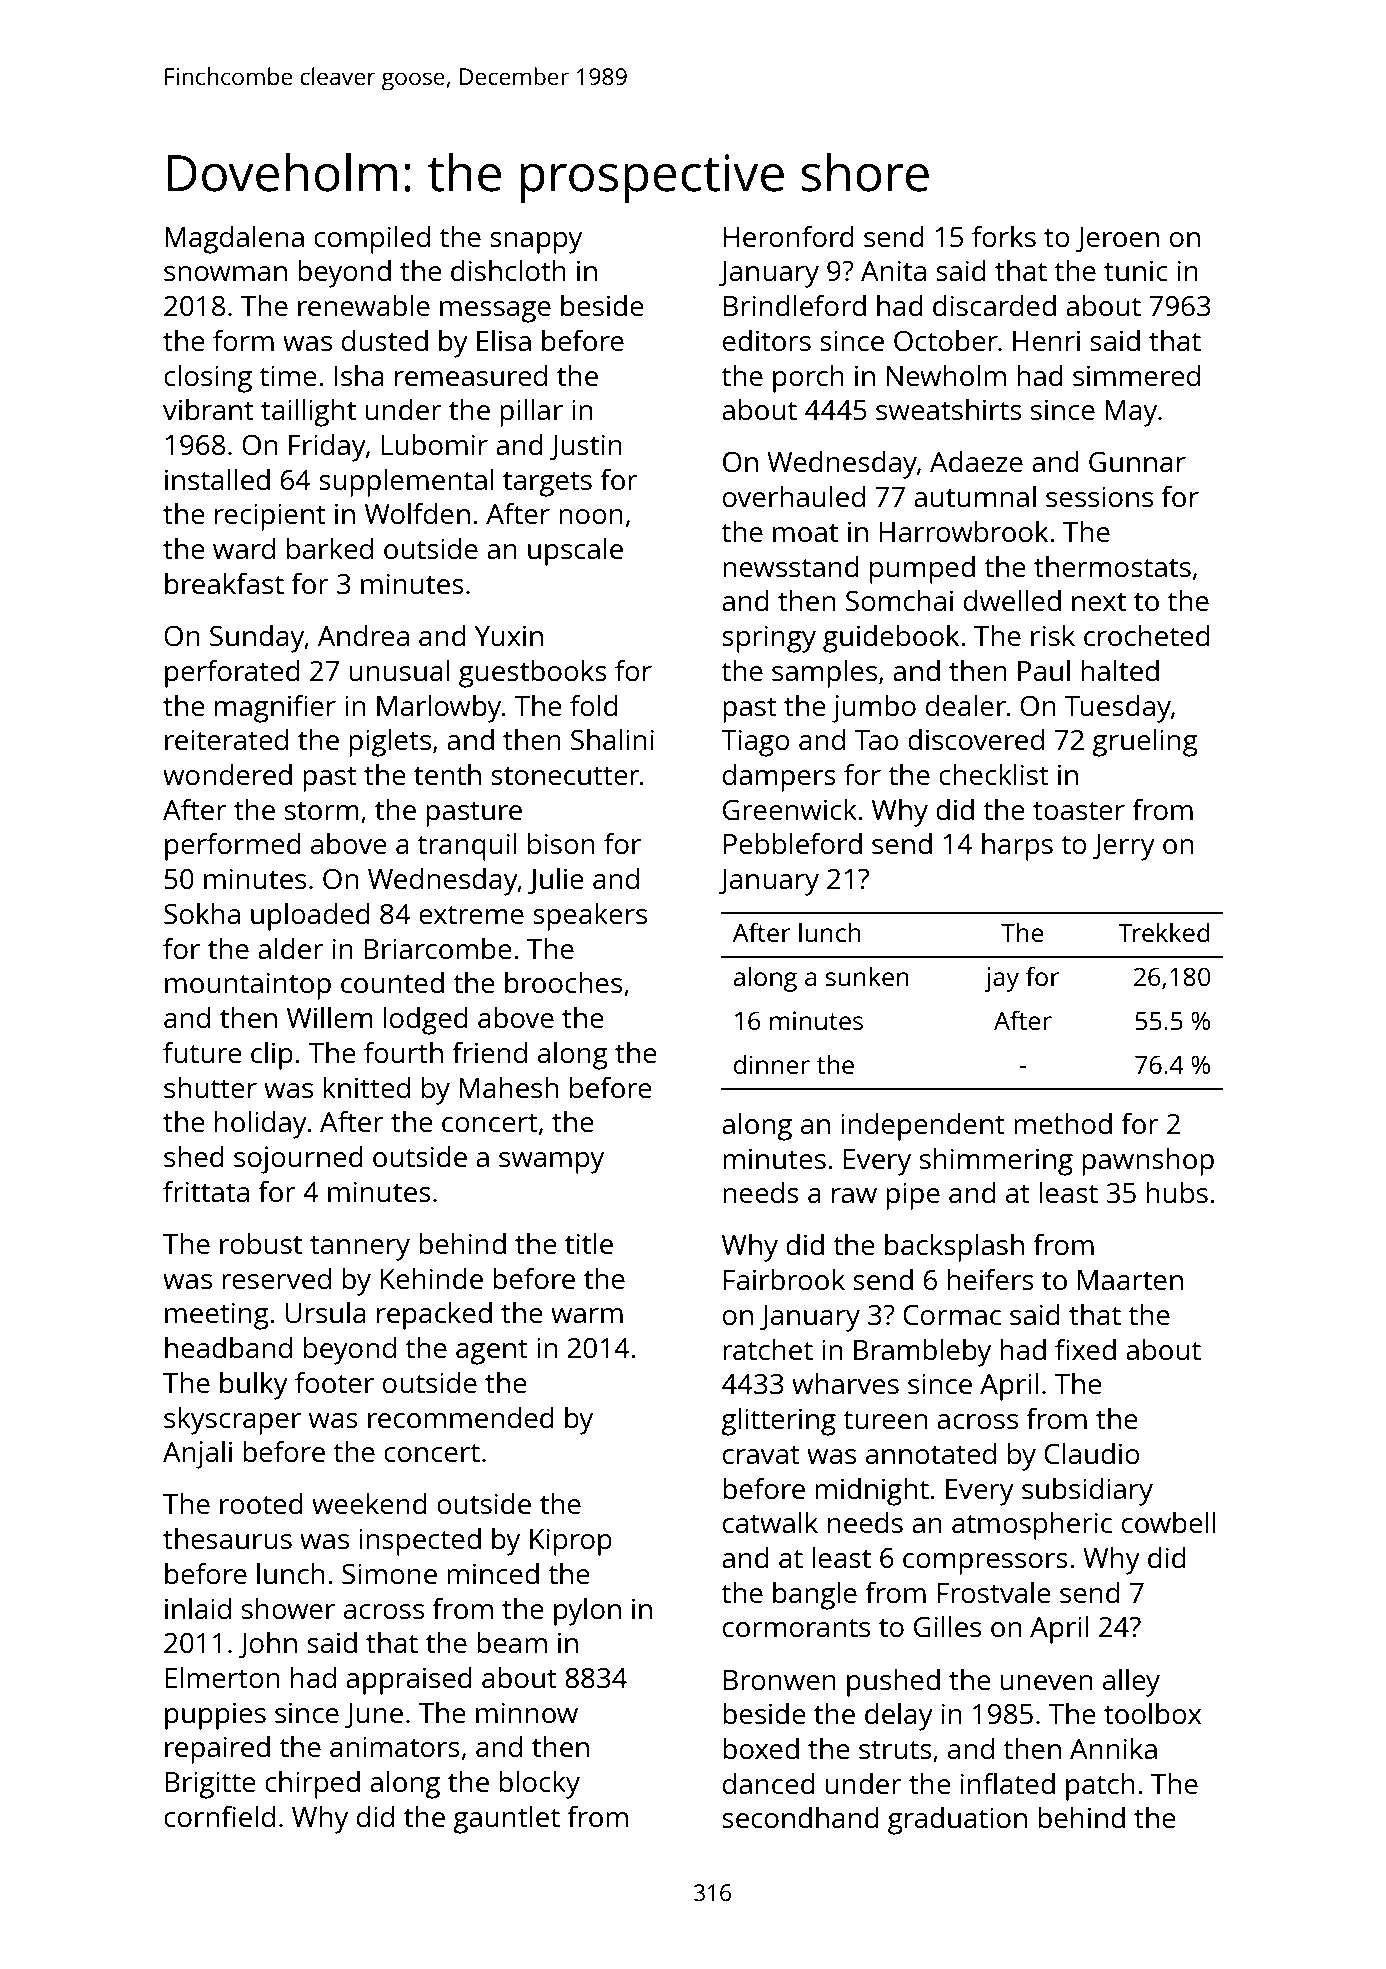 This screenshot has width=1386, height=1969. Describe the element at coordinates (815, 1595) in the screenshot. I see `bangle` at that location.
